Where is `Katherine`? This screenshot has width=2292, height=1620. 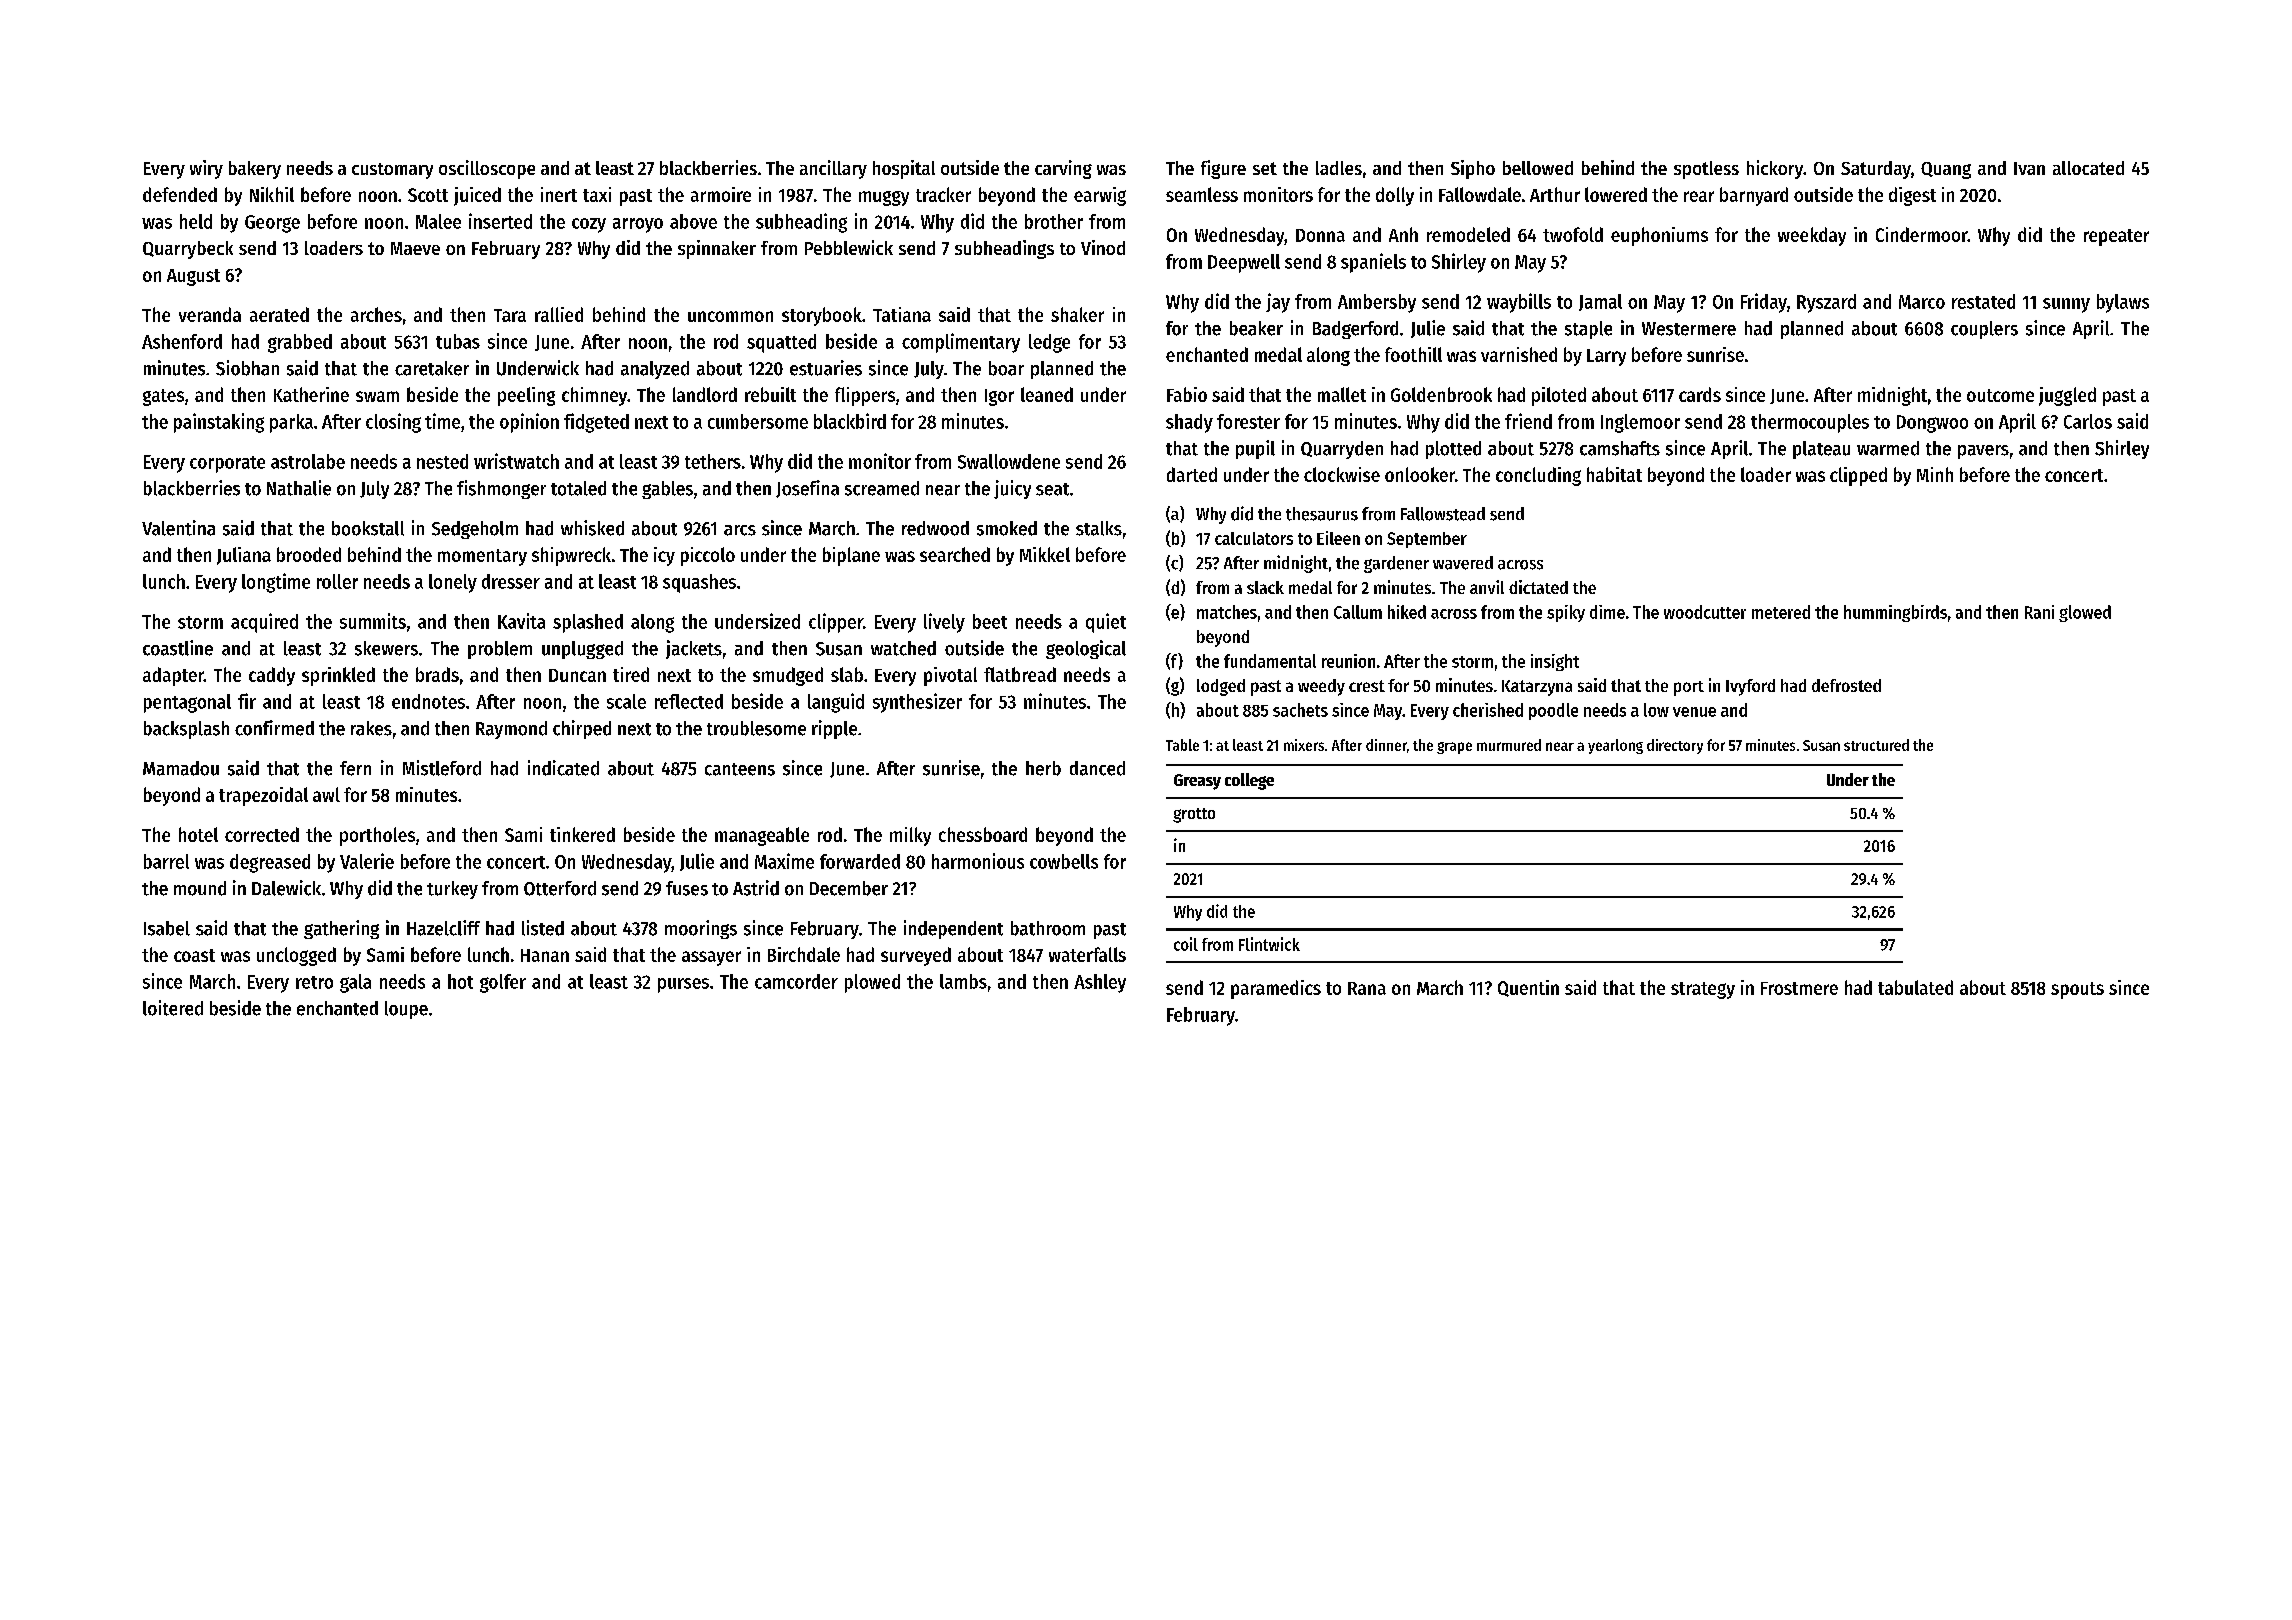 Katherine is located at coordinates (311, 394).
